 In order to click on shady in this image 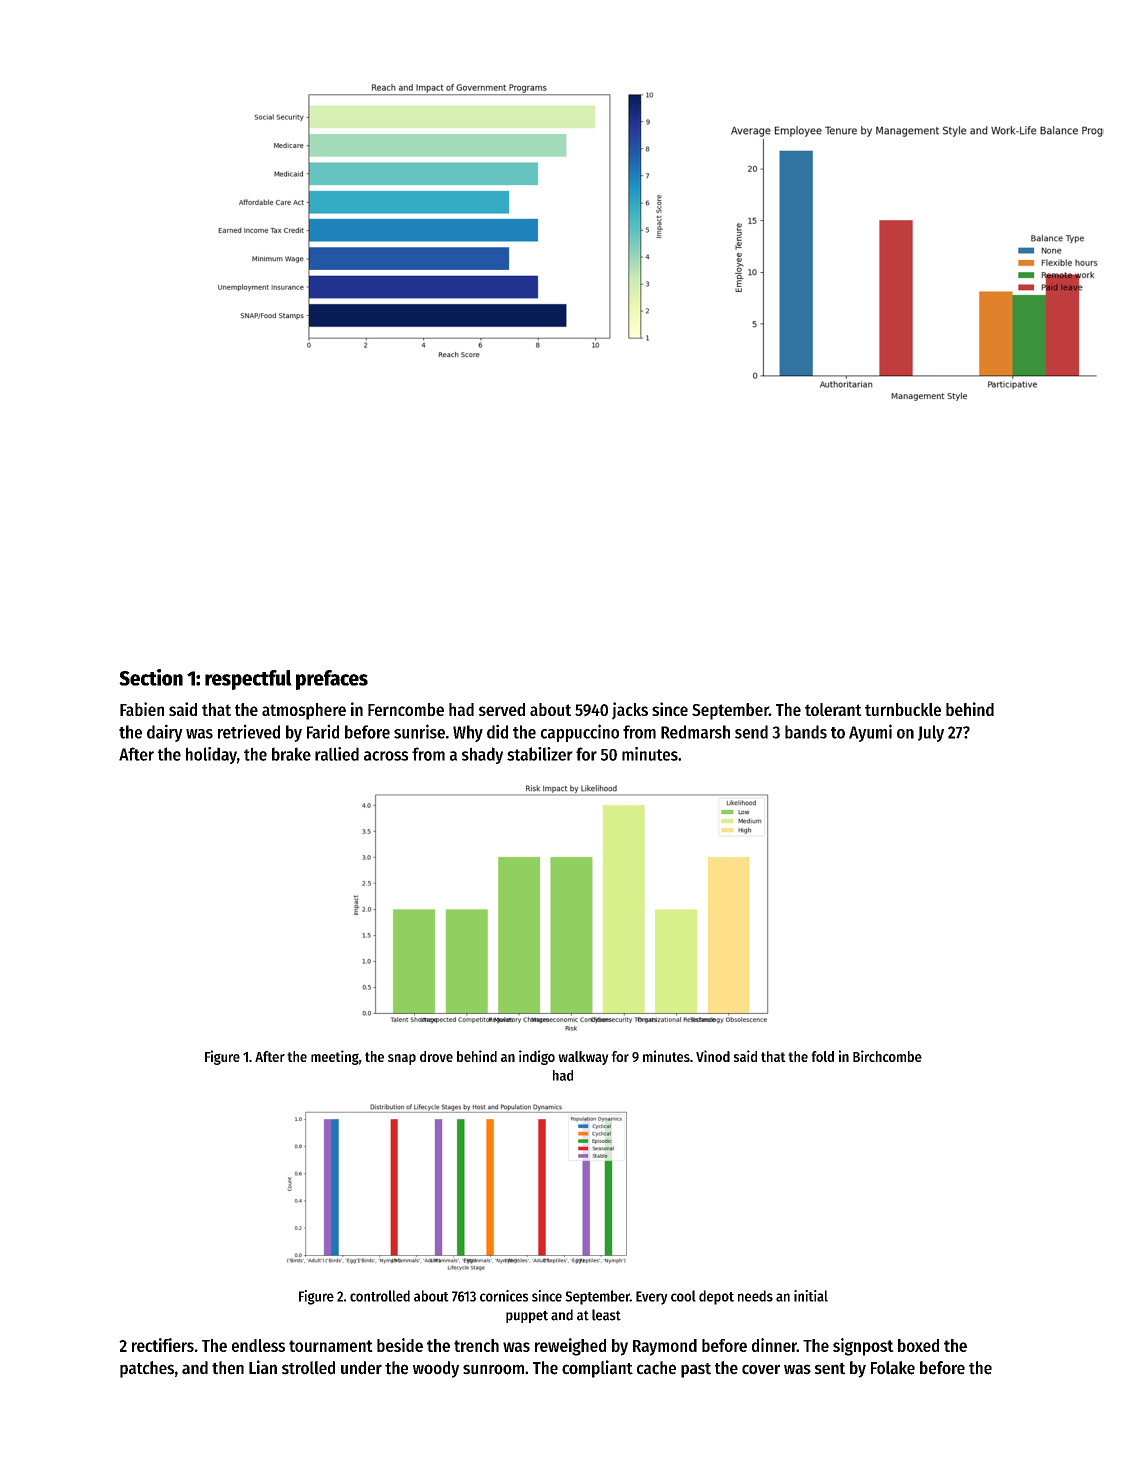, I will do `click(482, 755)`.
